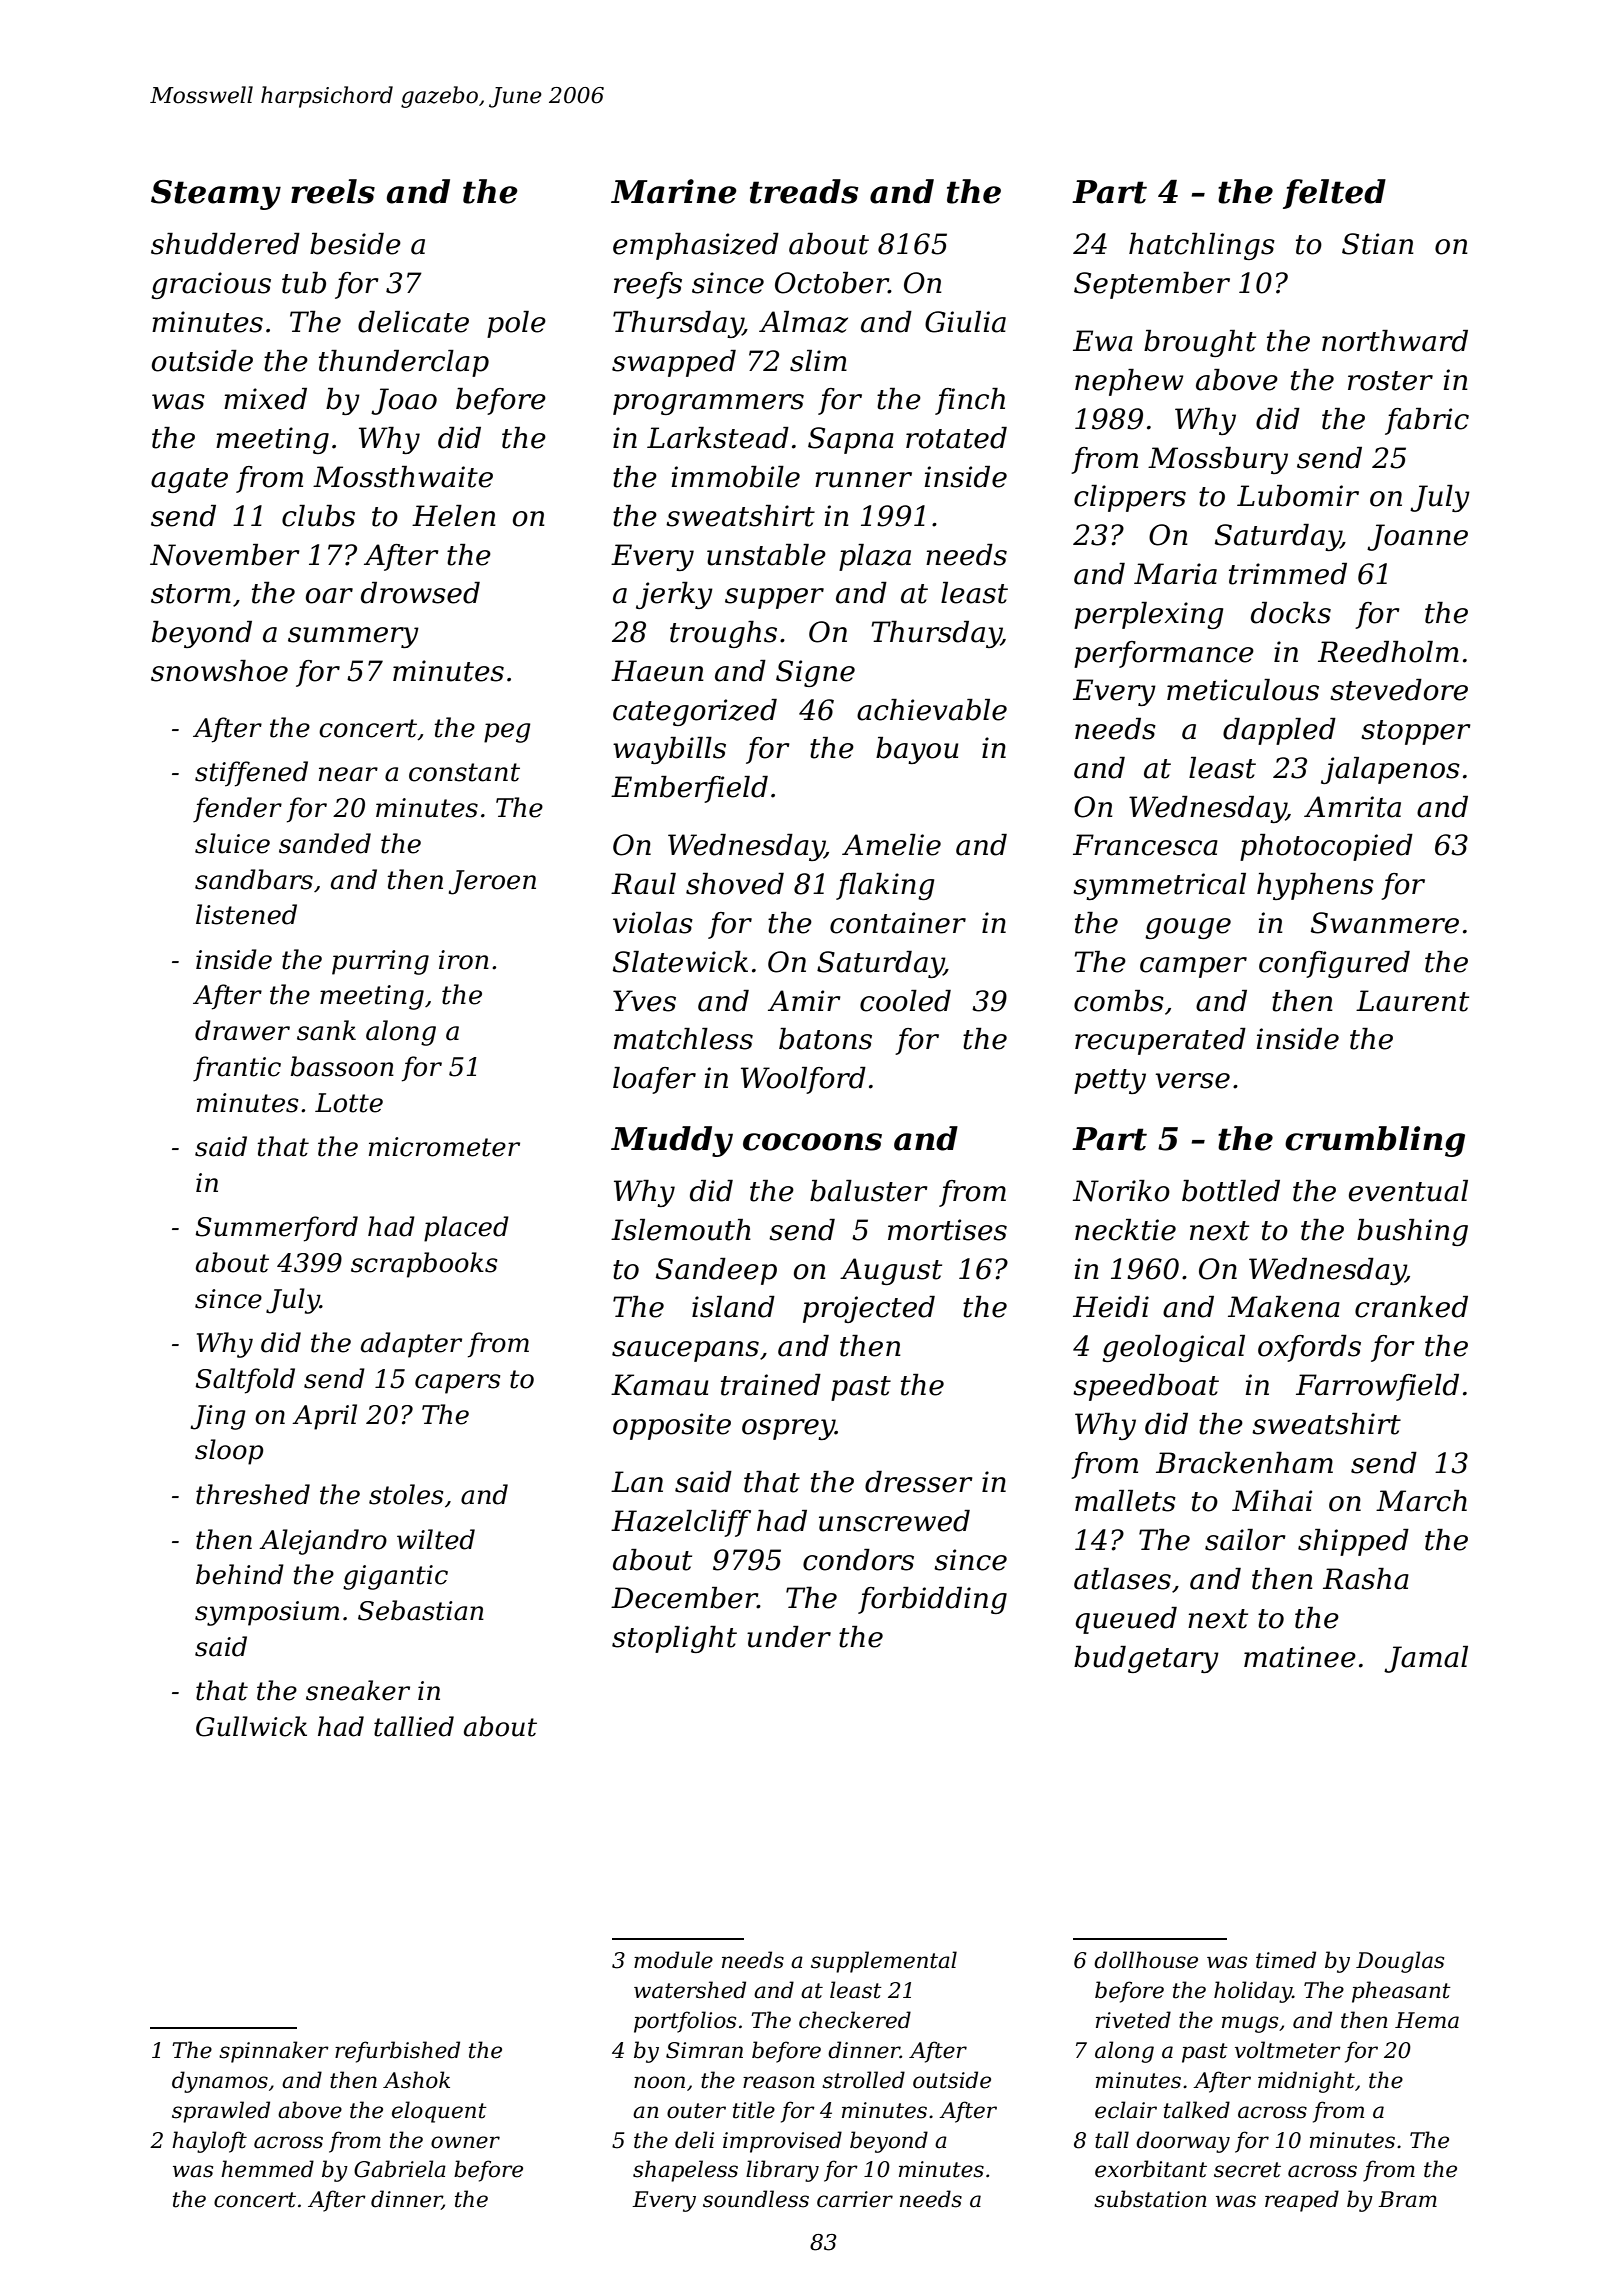  What do you see at coordinates (685, 2171) in the document?
I see `shapeless` at bounding box center [685, 2171].
